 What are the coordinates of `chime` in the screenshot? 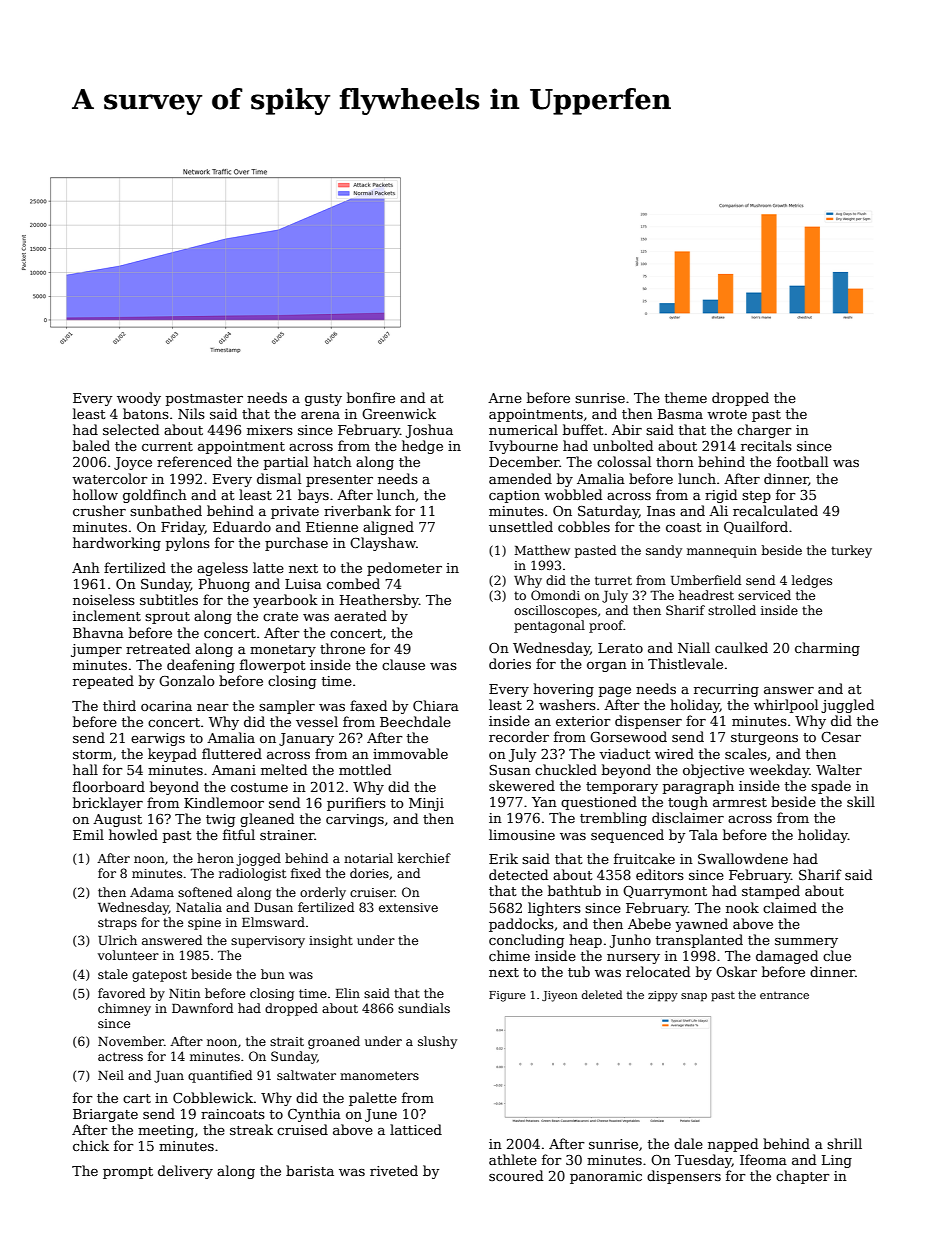 It's located at (509, 955).
